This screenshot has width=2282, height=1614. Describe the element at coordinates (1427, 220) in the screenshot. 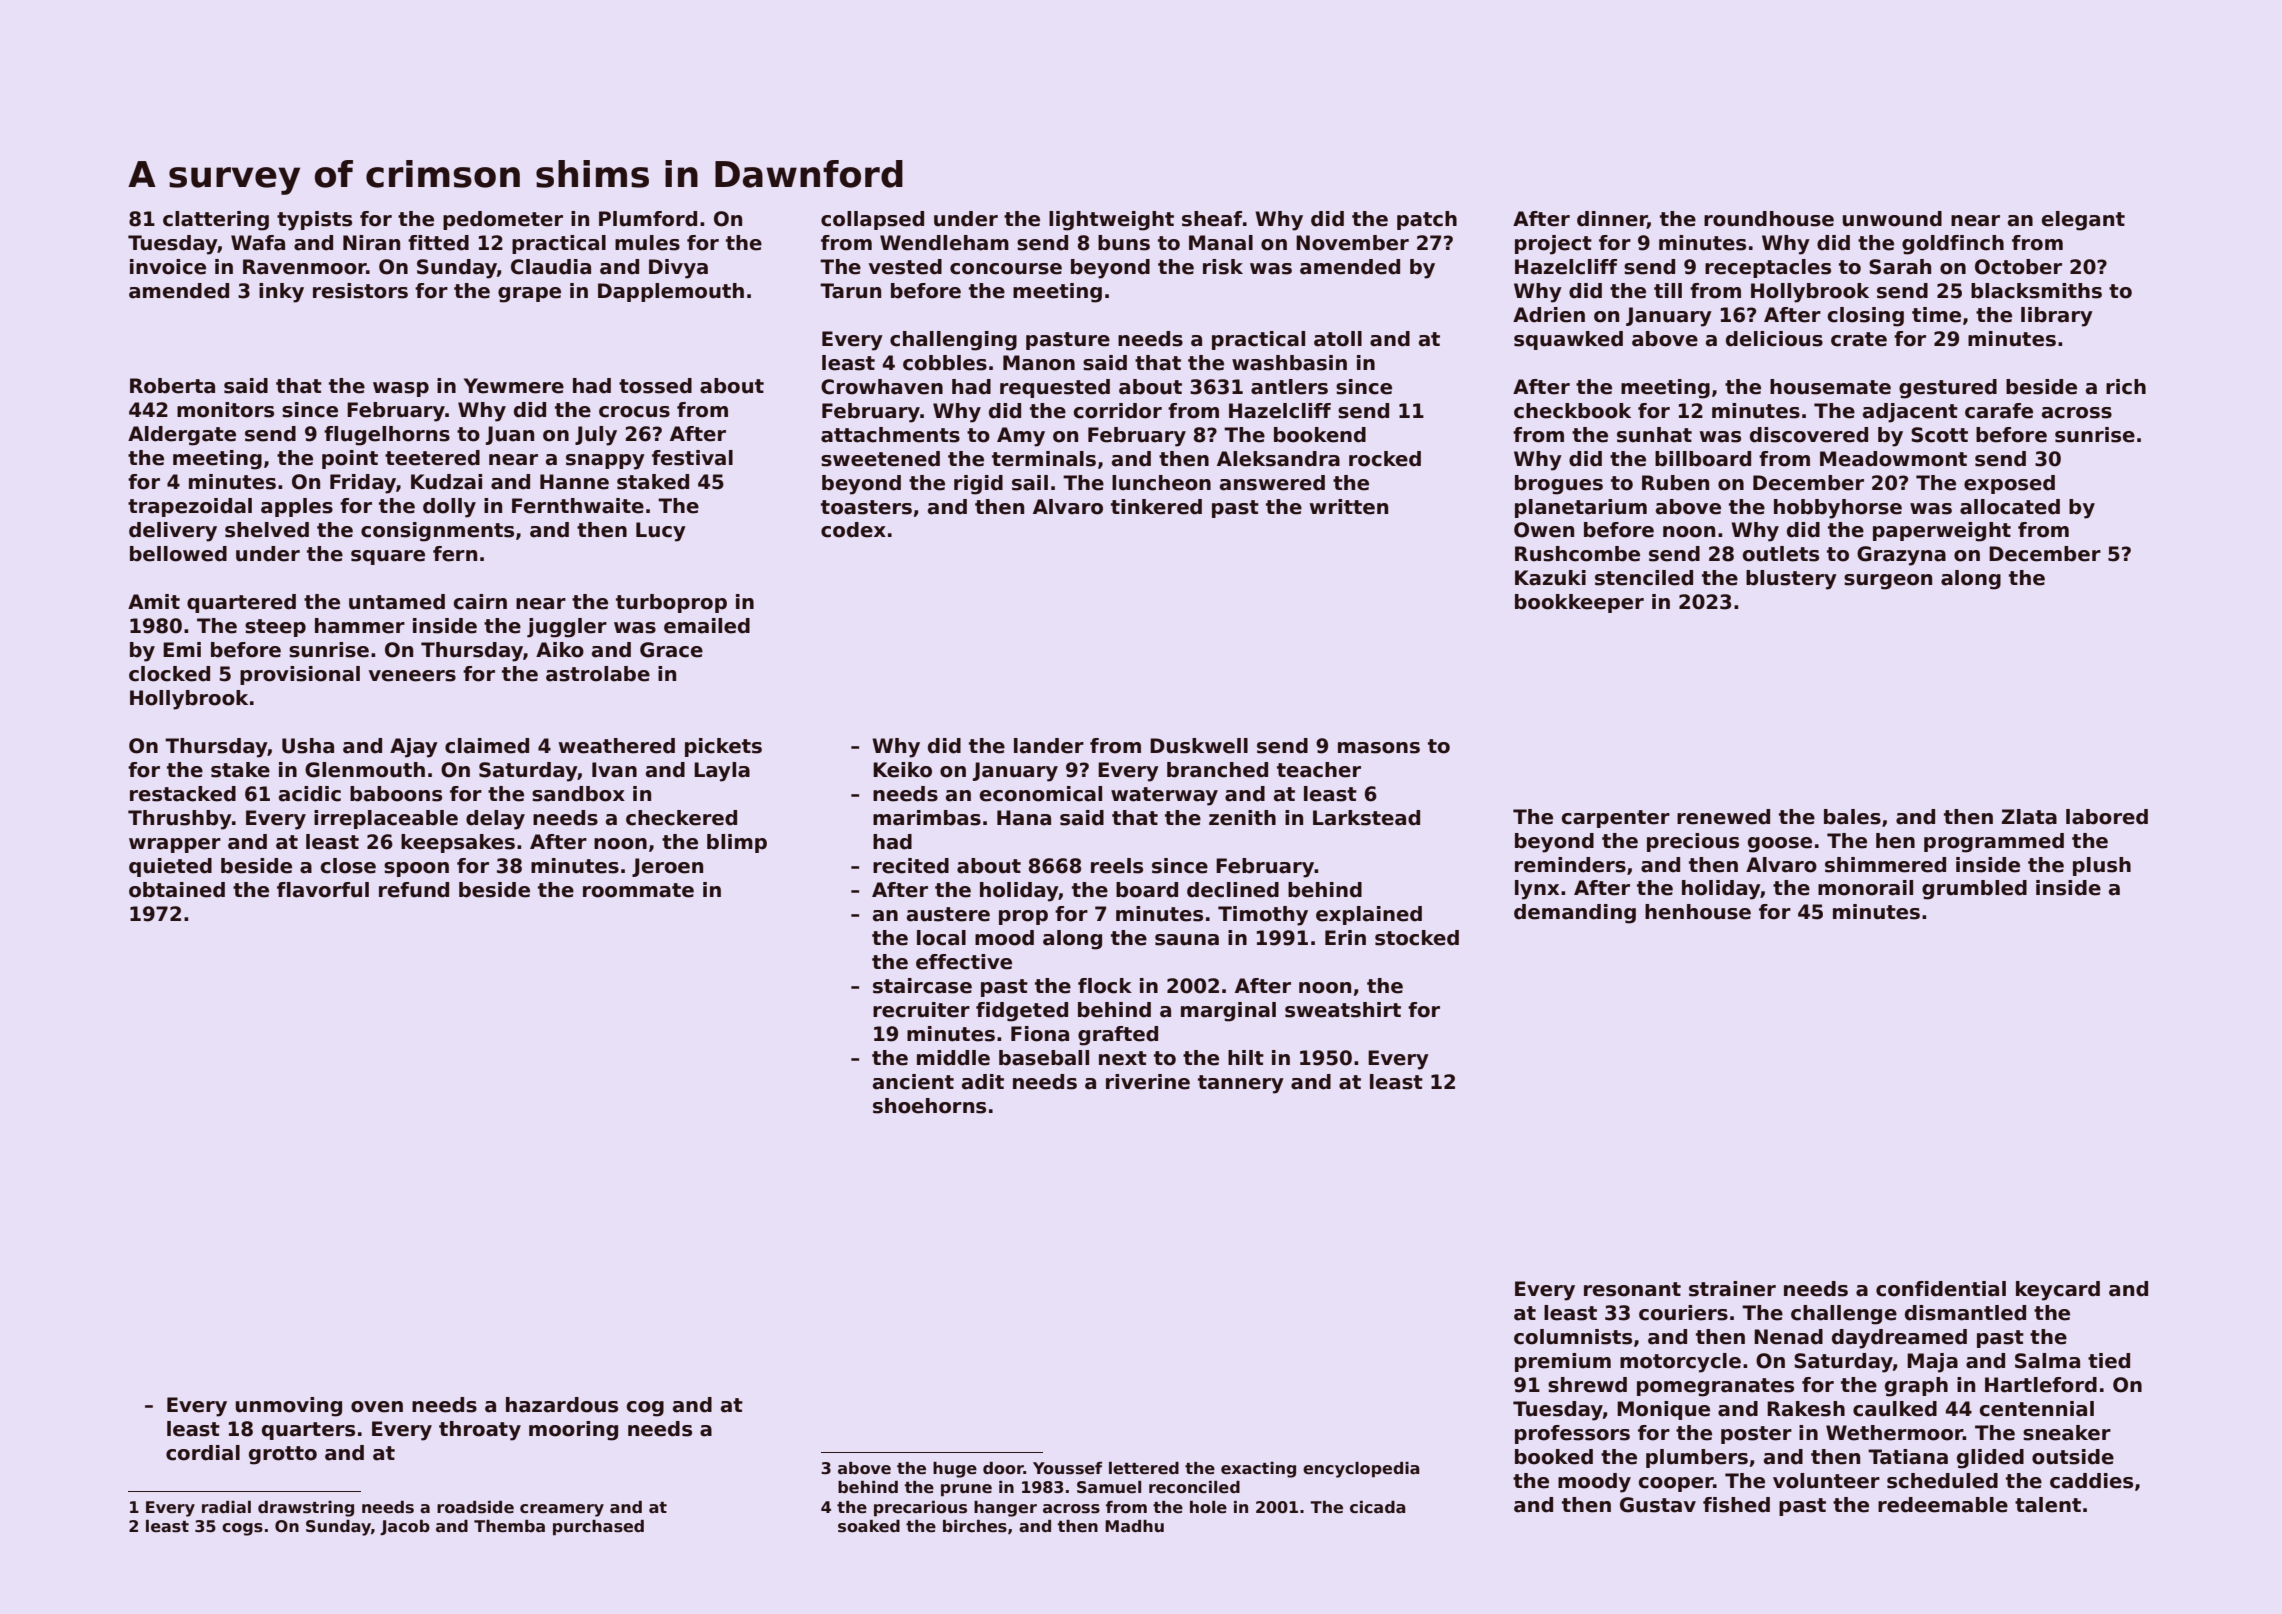

I see `patch` at that location.
